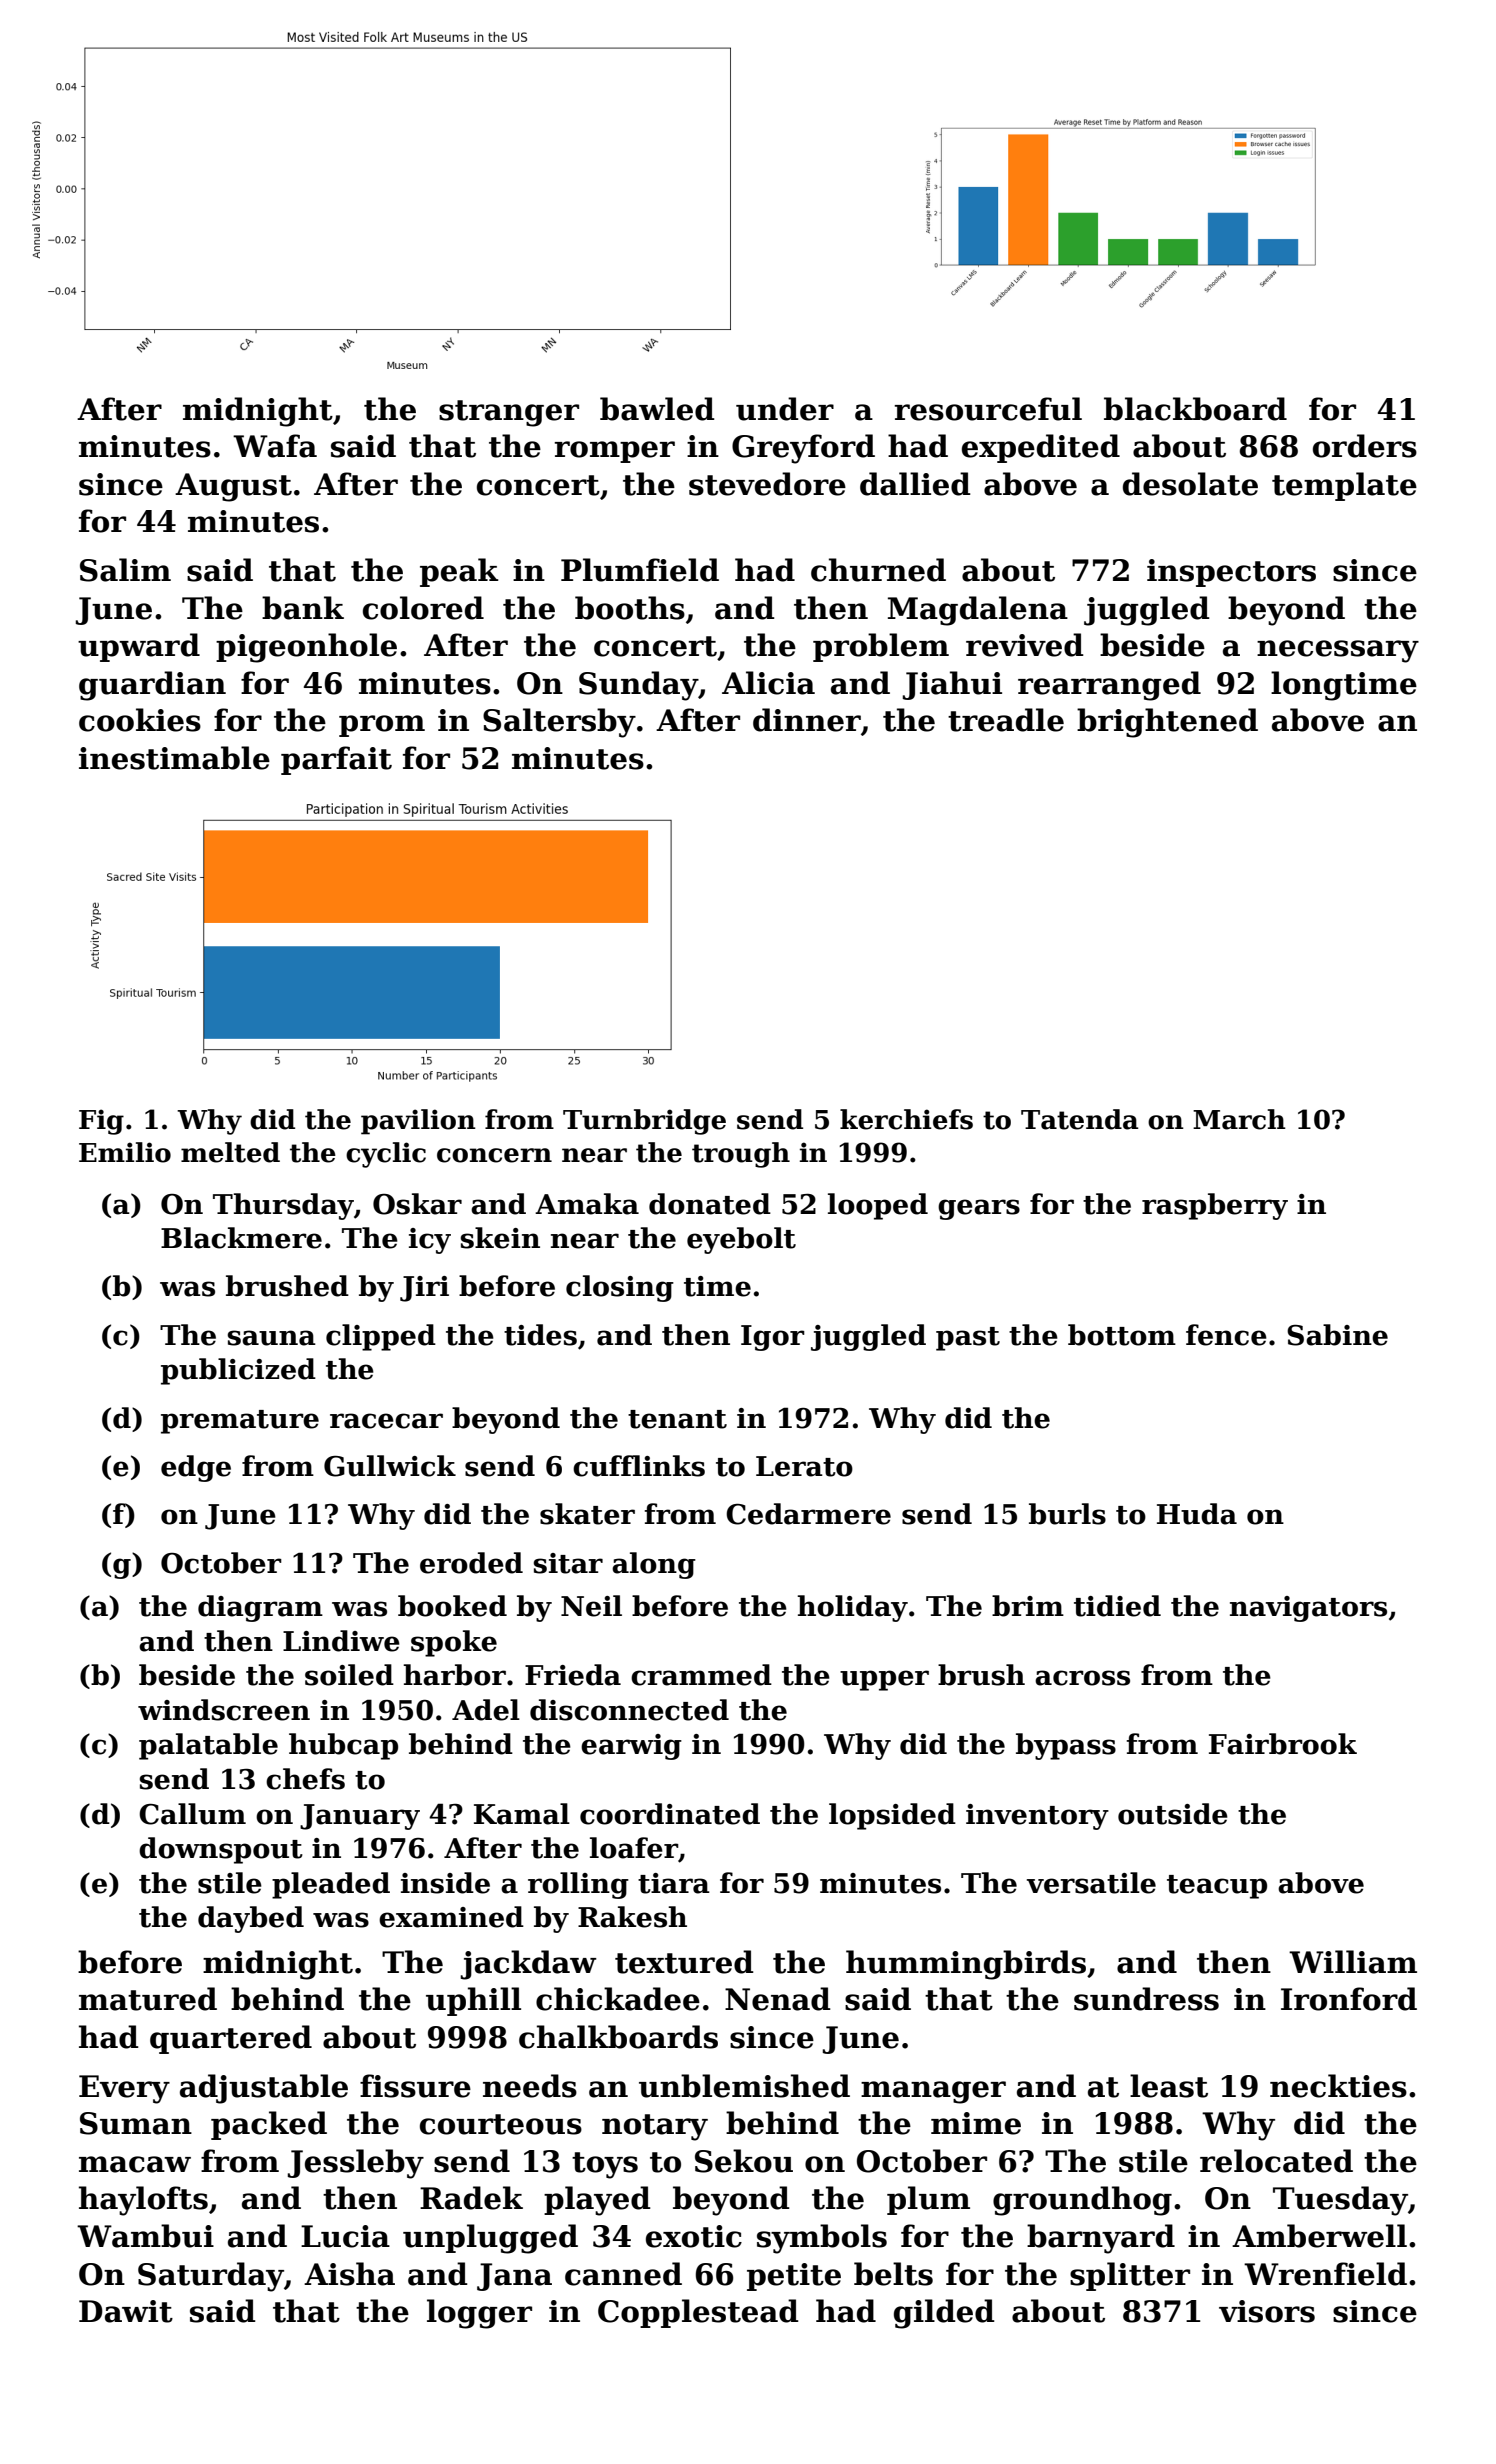 The height and width of the screenshot is (2464, 1496). I want to click on coordinated, so click(670, 1814).
